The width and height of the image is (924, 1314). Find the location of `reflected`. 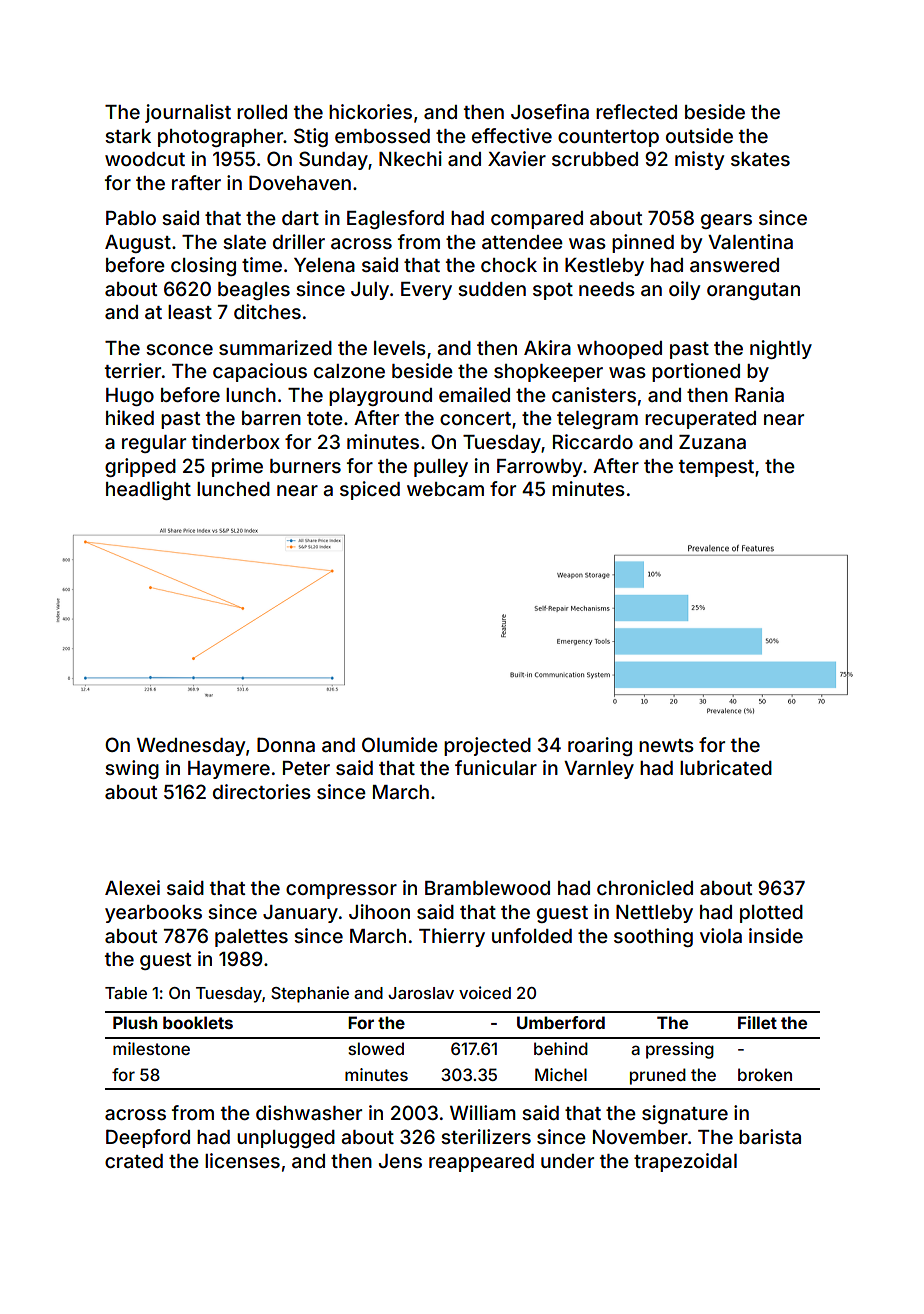

reflected is located at coordinates (636, 111).
